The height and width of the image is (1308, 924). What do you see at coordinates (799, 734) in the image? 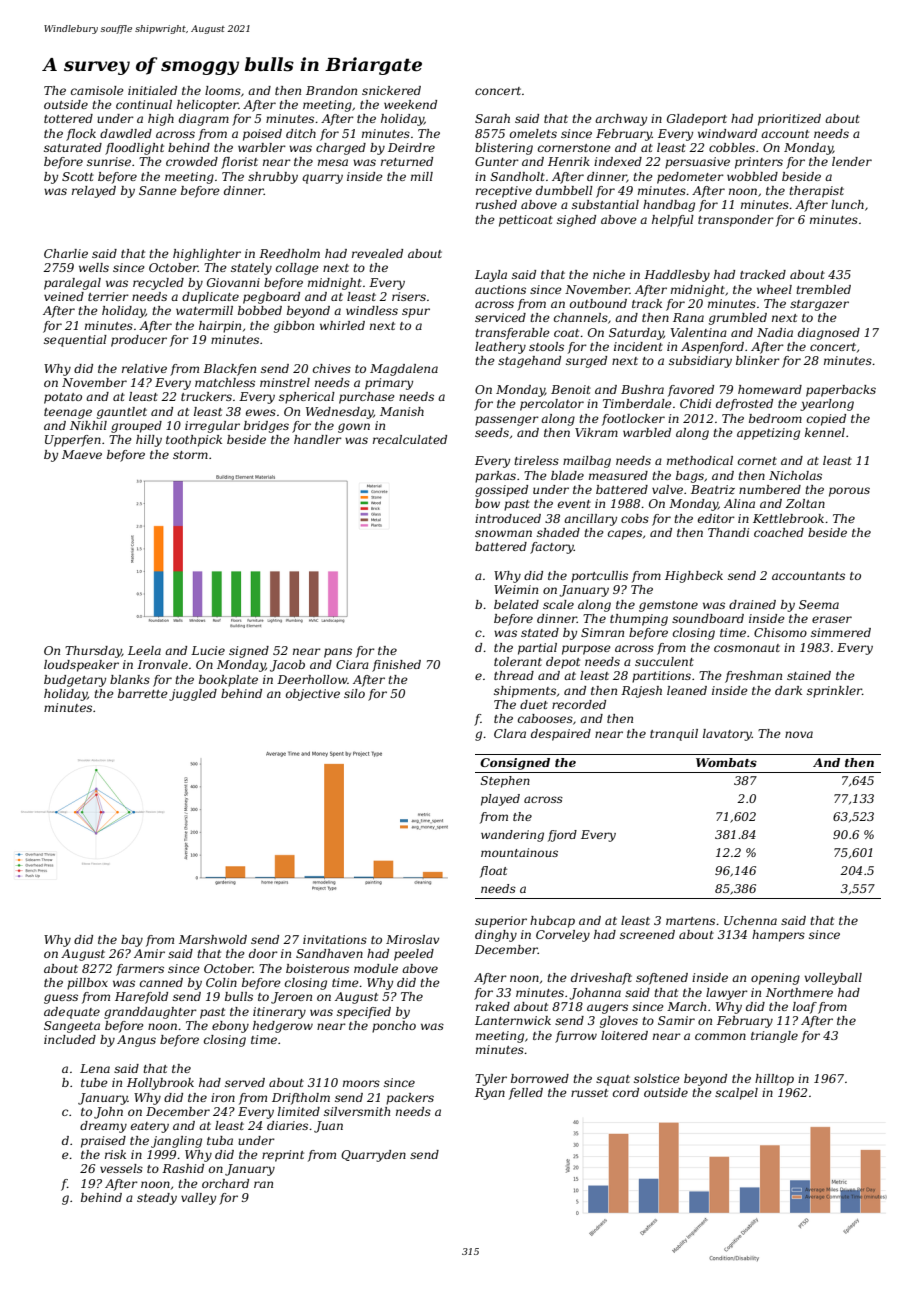
I see `nova` at bounding box center [799, 734].
